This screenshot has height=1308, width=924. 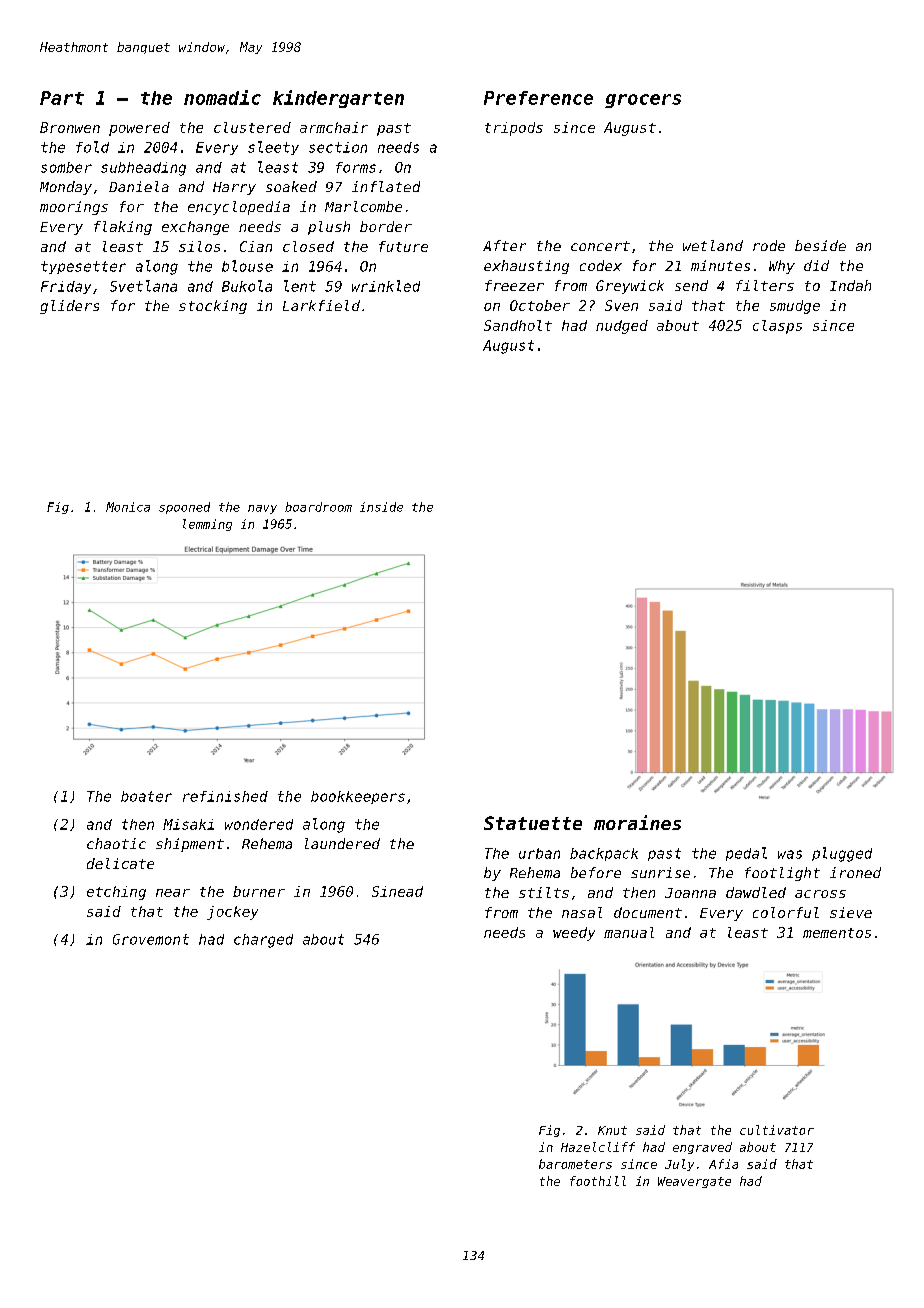 I want to click on barometers, so click(x=575, y=1164).
